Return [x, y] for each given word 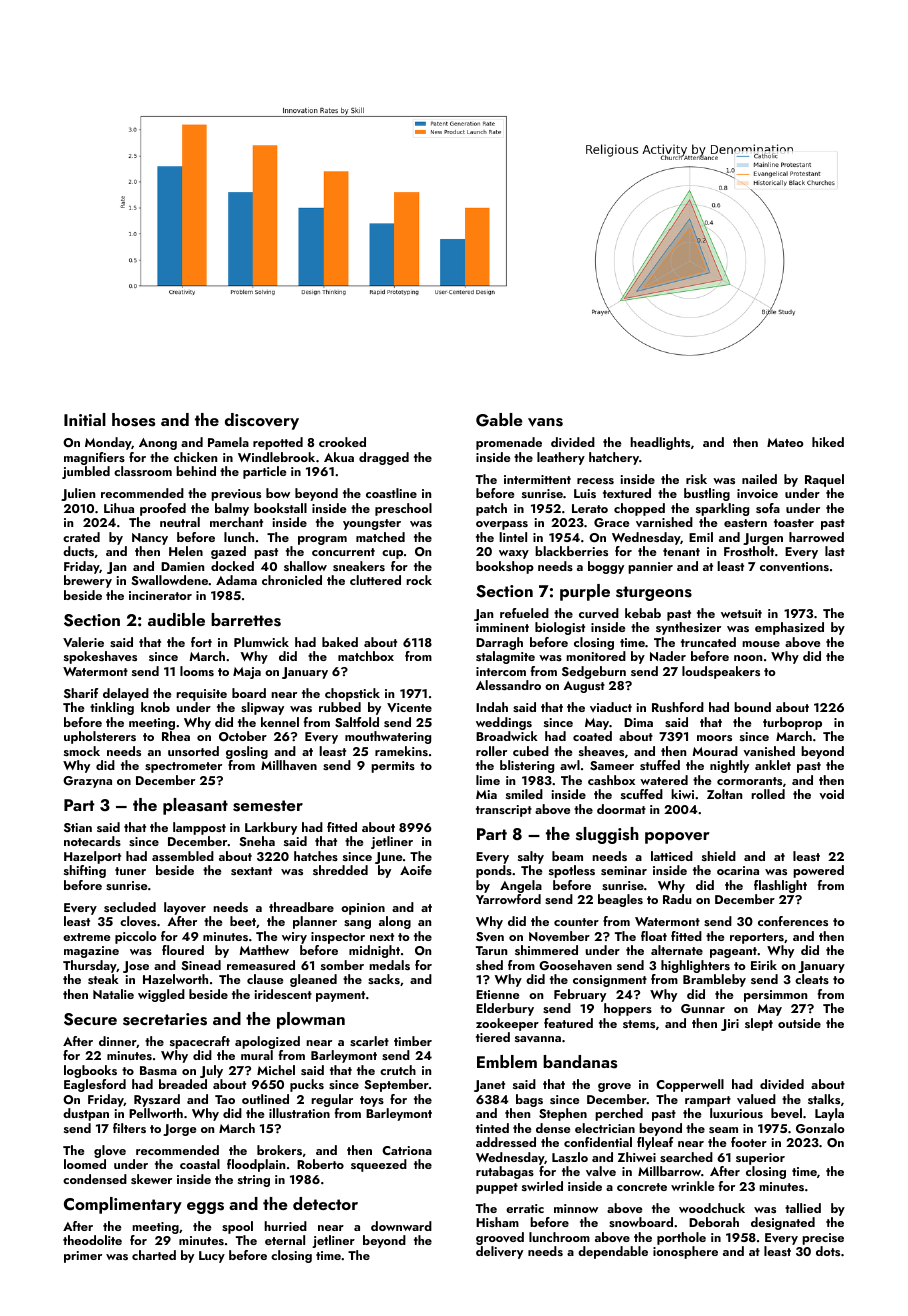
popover [677, 838]
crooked [342, 442]
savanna [538, 1039]
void [831, 794]
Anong [158, 444]
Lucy [212, 1257]
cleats [812, 979]
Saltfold [357, 722]
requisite [201, 695]
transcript [504, 811]
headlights [660, 443]
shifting [85, 871]
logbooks [90, 1071]
